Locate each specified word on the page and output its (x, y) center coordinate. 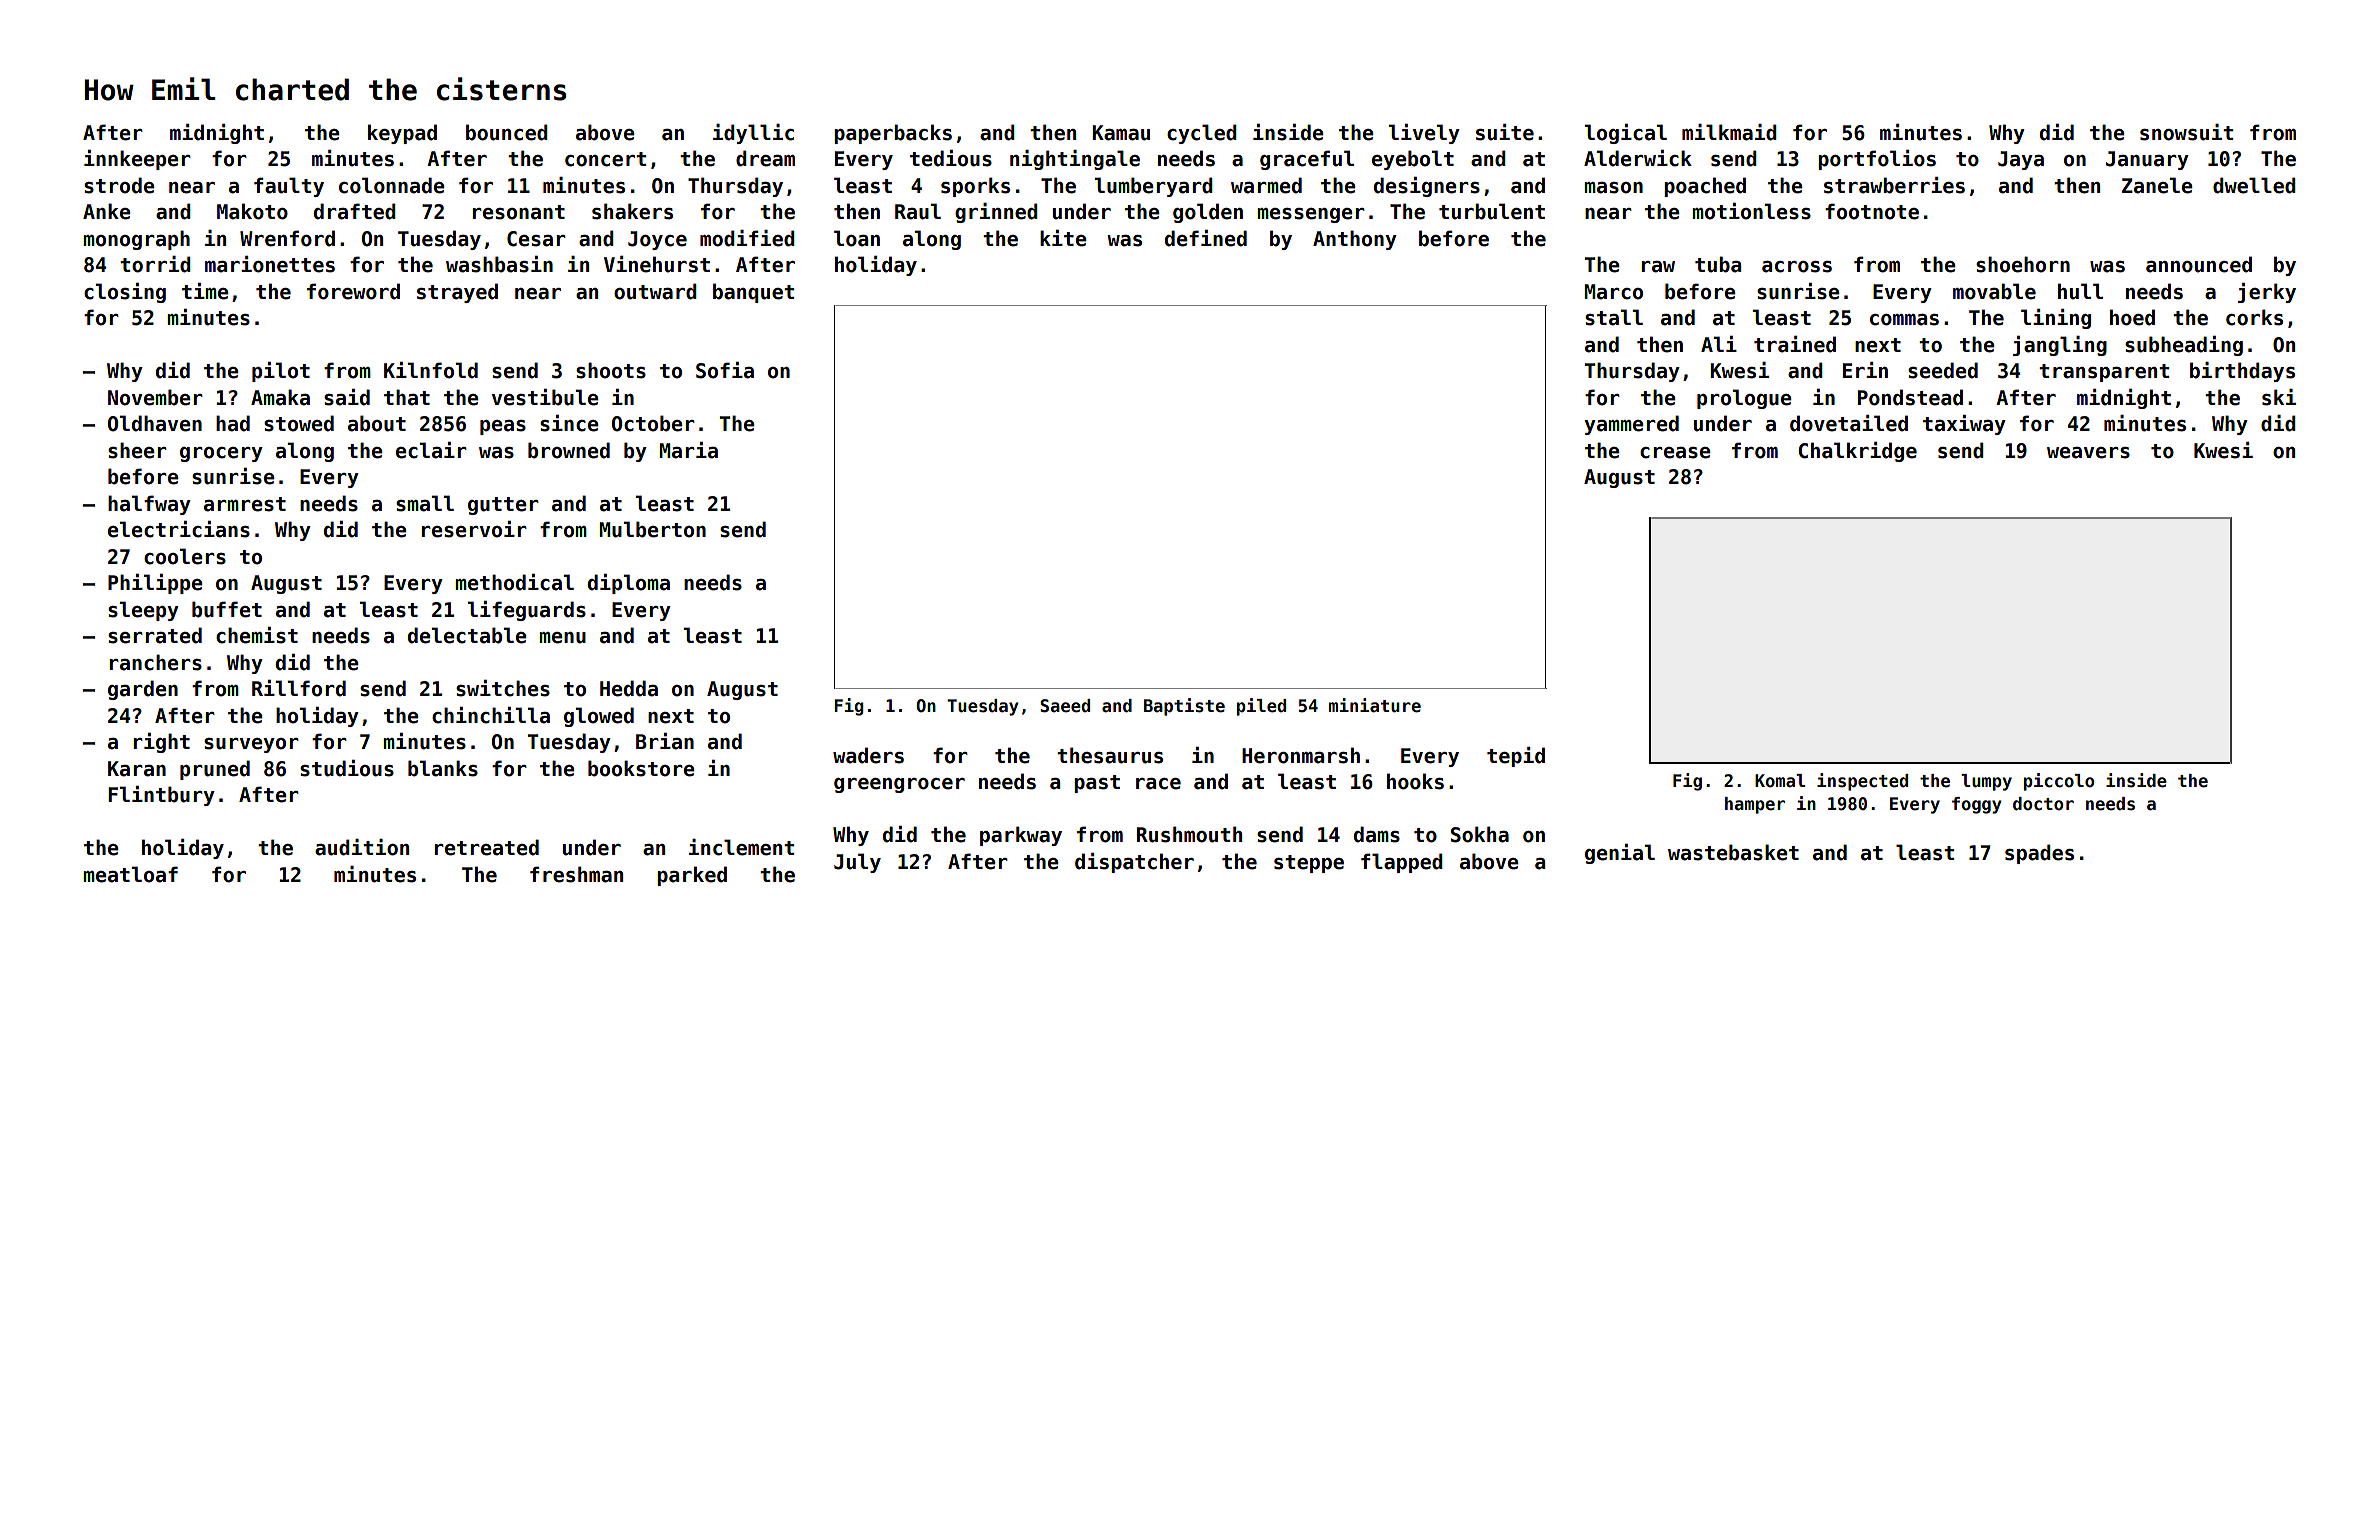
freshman (576, 874)
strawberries (1894, 185)
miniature (1375, 705)
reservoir (474, 529)
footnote (1872, 211)
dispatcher (1134, 863)
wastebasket (1733, 852)
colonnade (392, 185)
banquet (753, 293)
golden (1208, 213)
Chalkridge (1857, 452)
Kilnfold (431, 370)
